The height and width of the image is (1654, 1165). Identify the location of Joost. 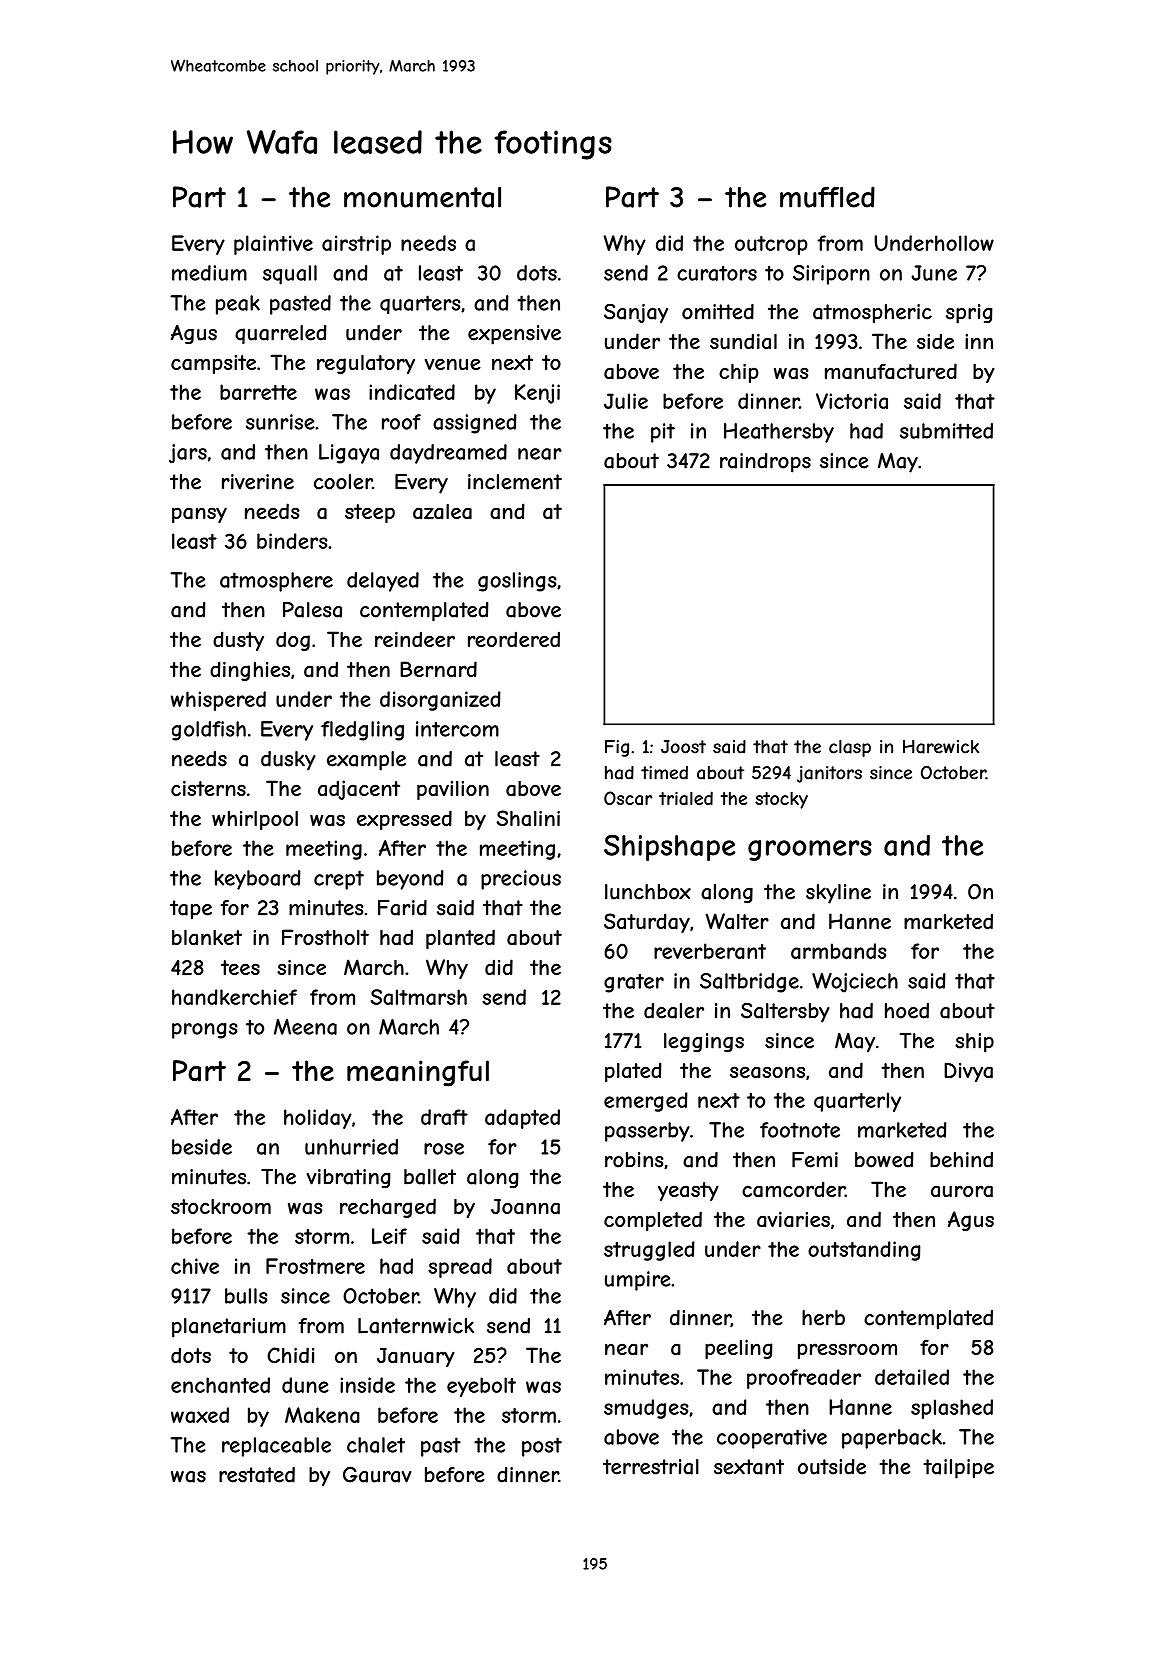
(683, 747).
